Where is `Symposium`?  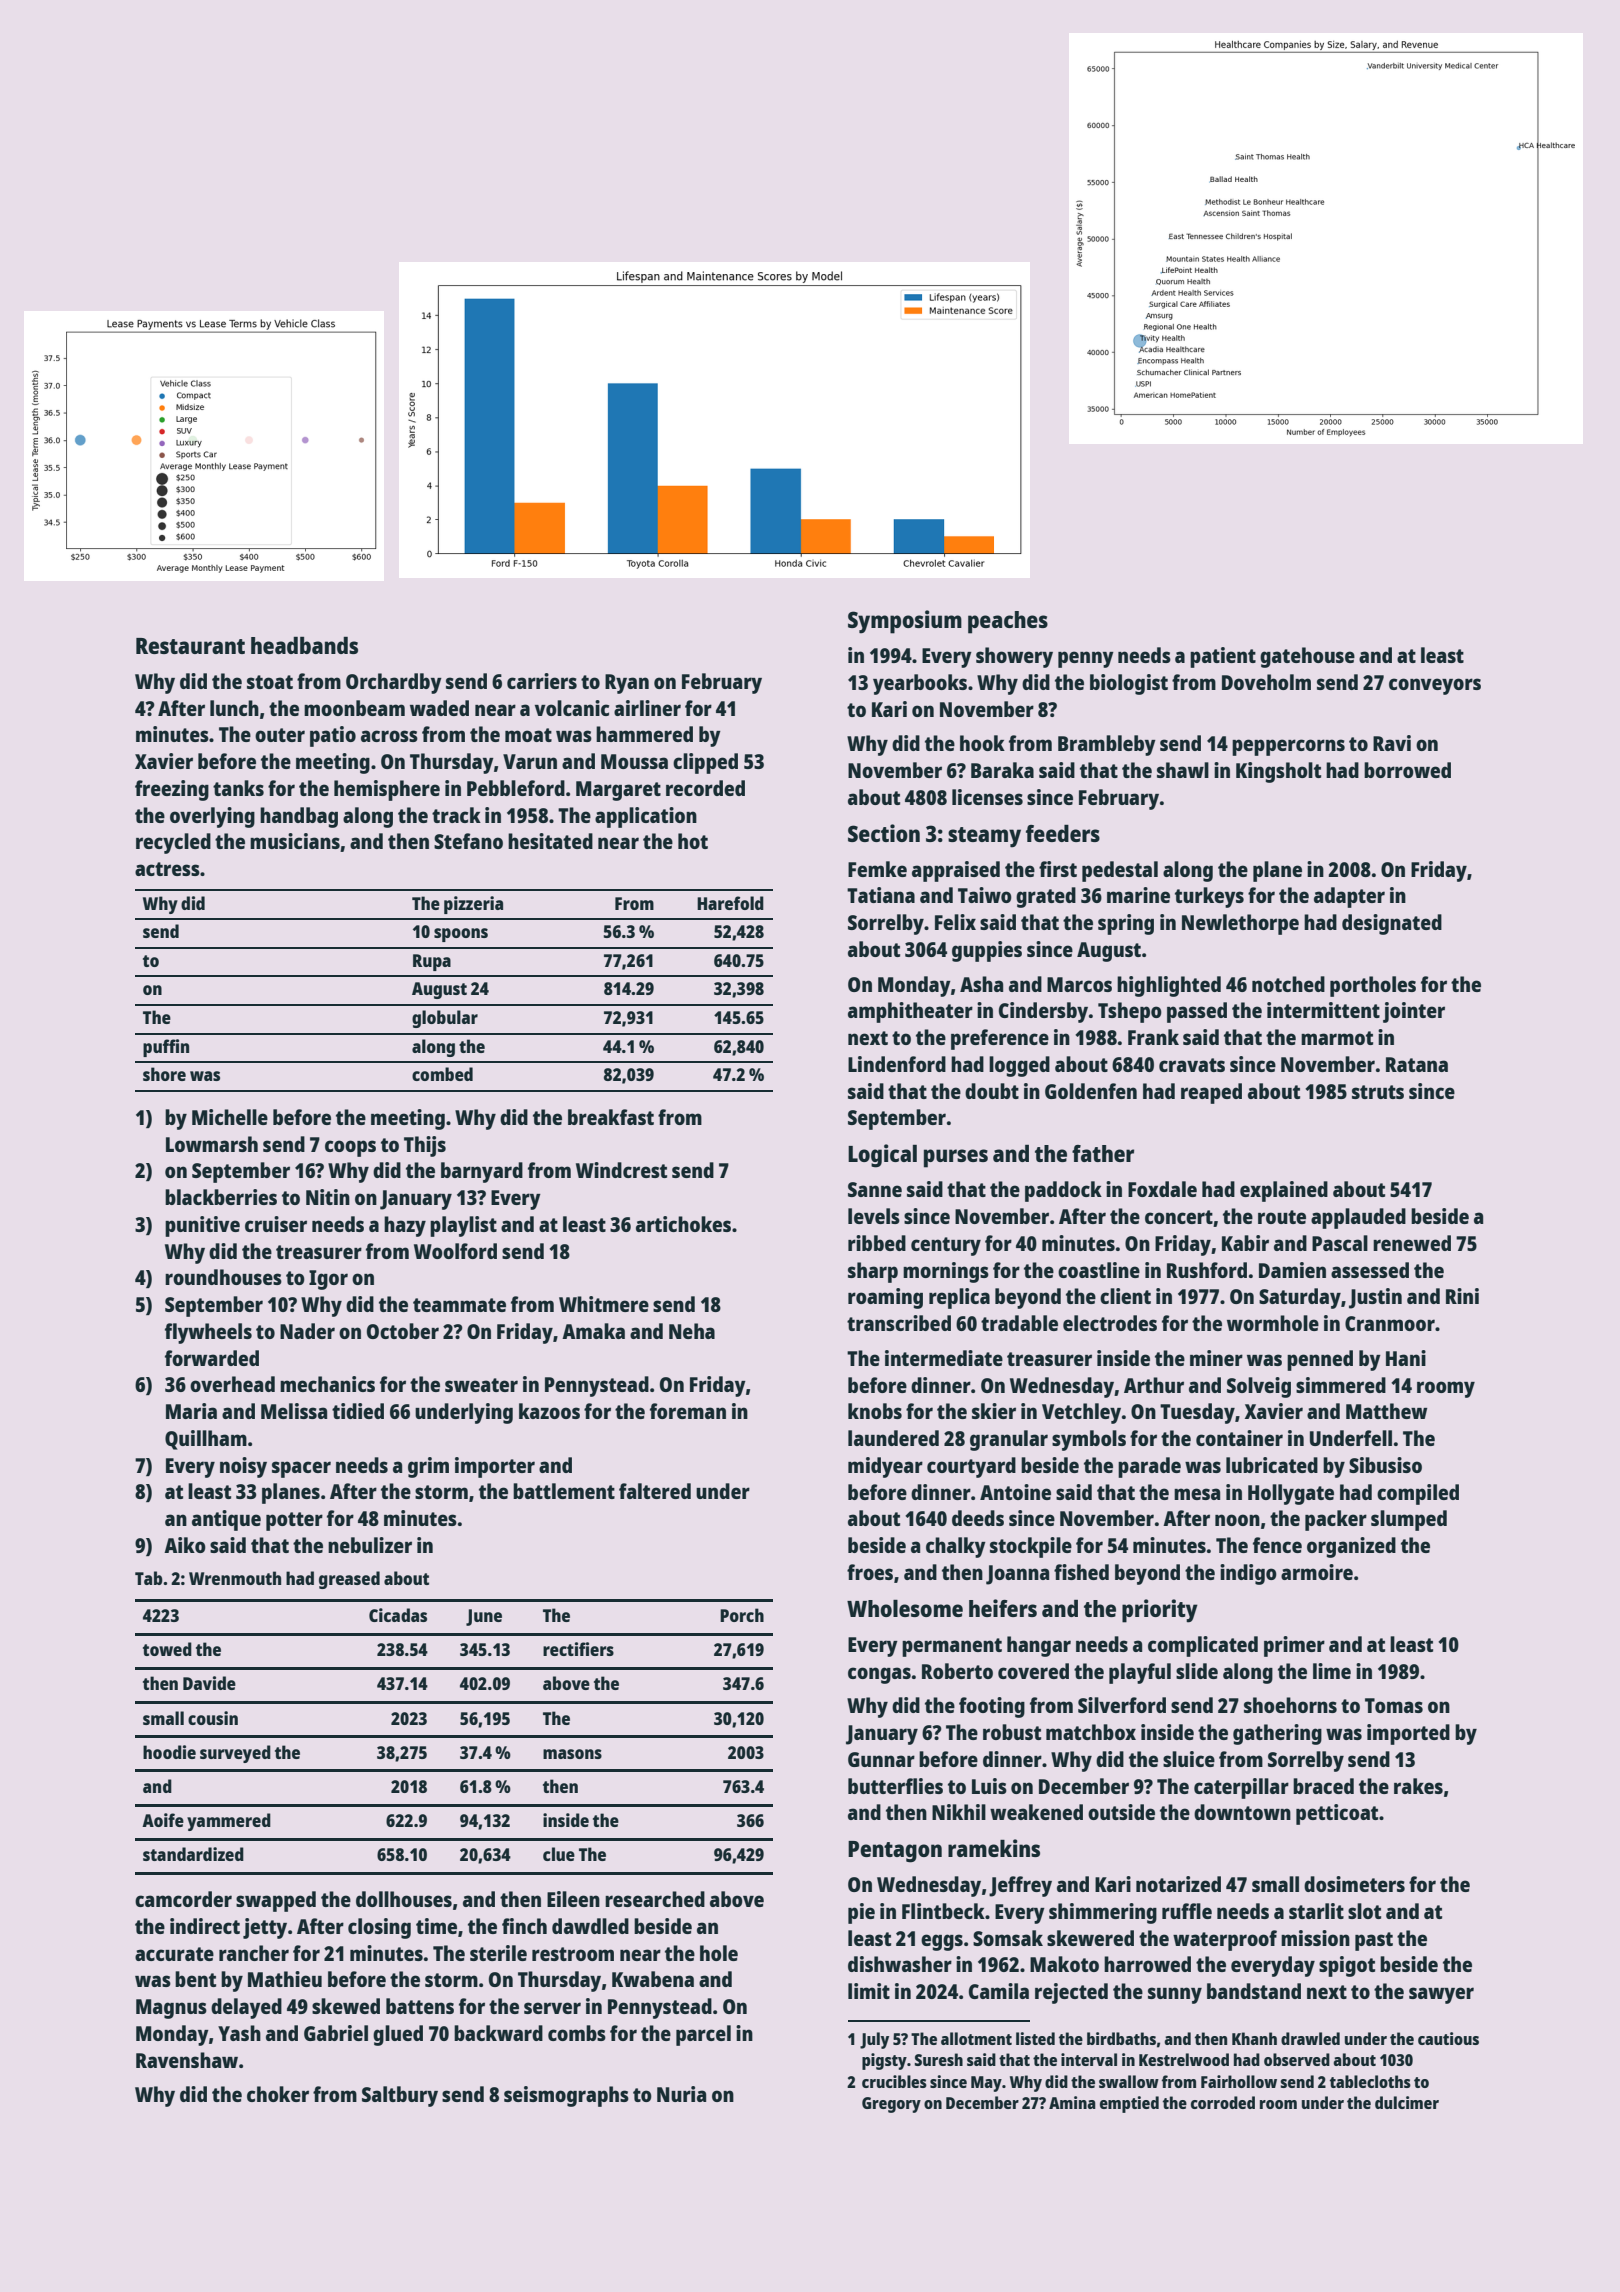
Symposium is located at coordinates (905, 622).
